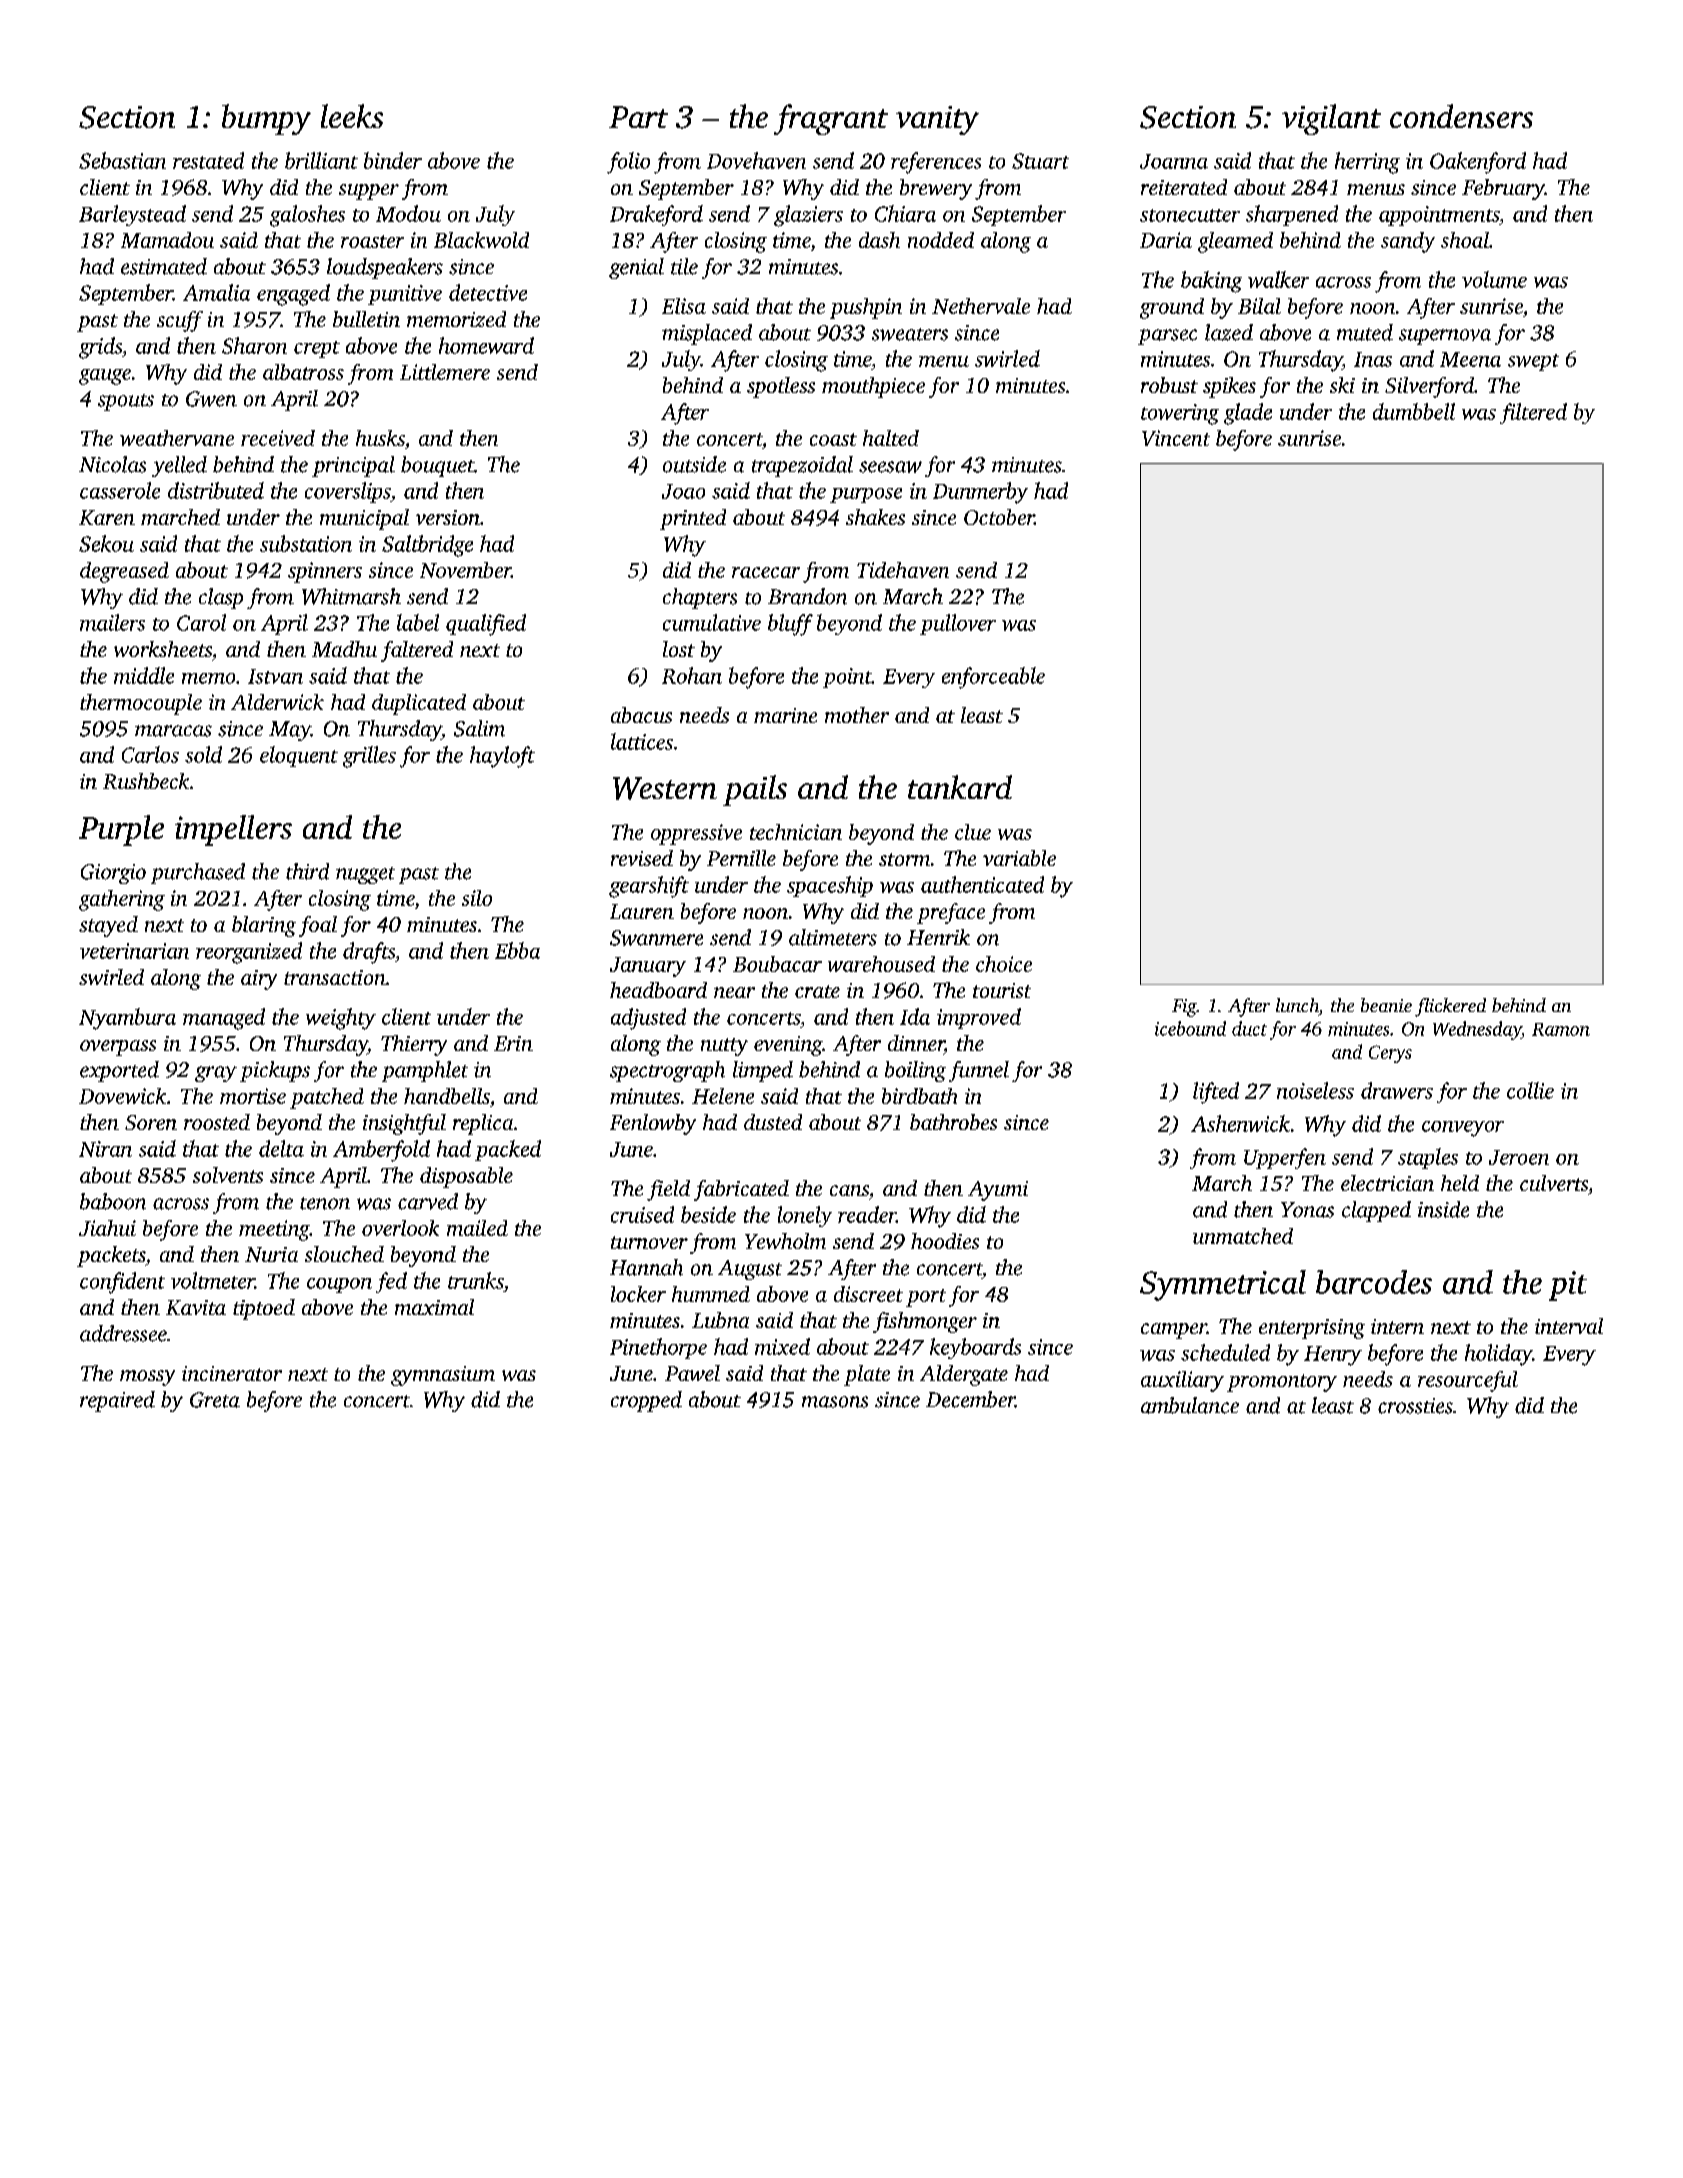 The image size is (1683, 2178). I want to click on leeks, so click(352, 116).
